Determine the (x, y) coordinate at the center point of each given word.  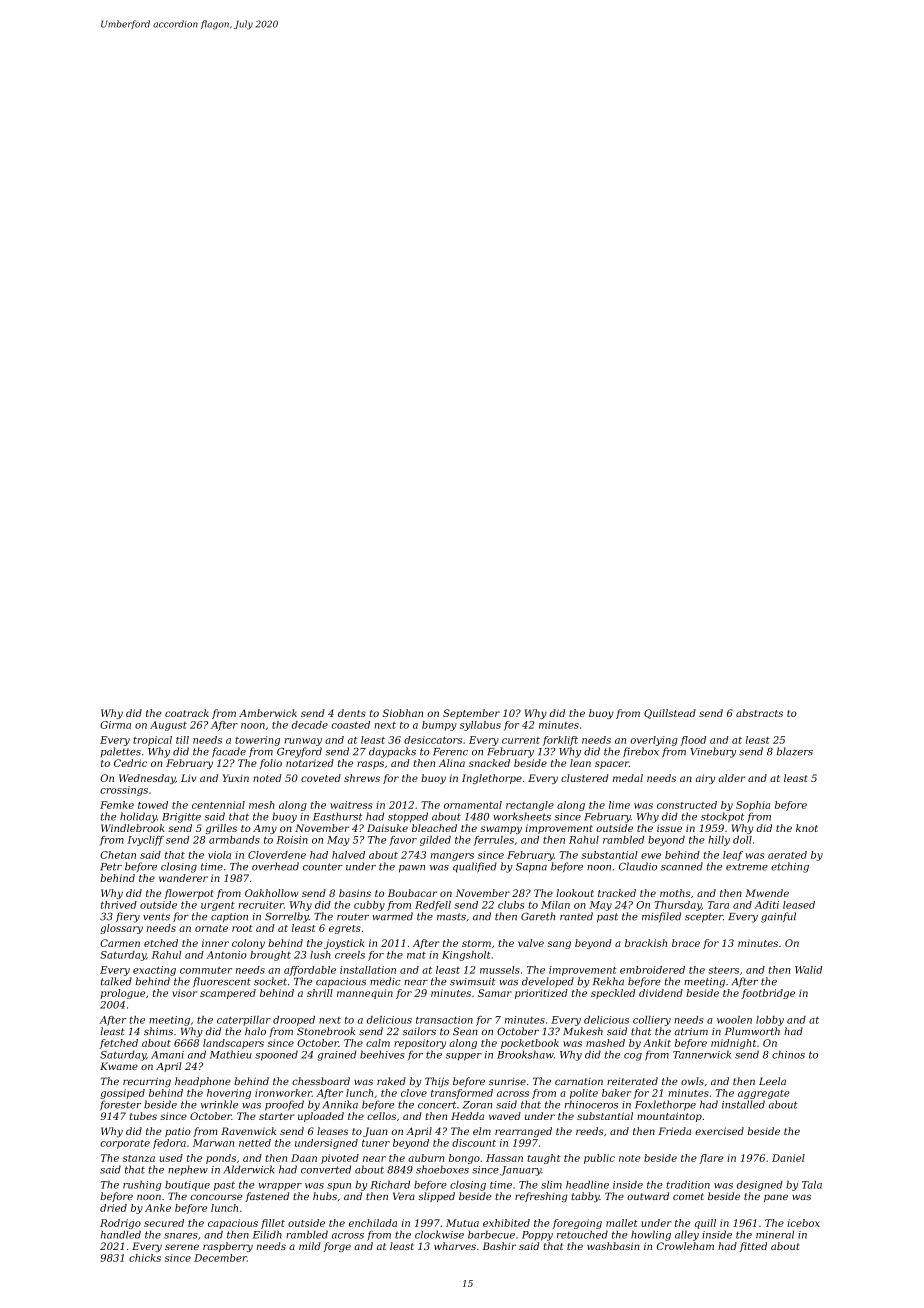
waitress (351, 805)
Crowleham (685, 1246)
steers (723, 970)
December (220, 1258)
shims (158, 1031)
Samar (495, 993)
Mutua (462, 1223)
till (182, 740)
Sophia (753, 806)
